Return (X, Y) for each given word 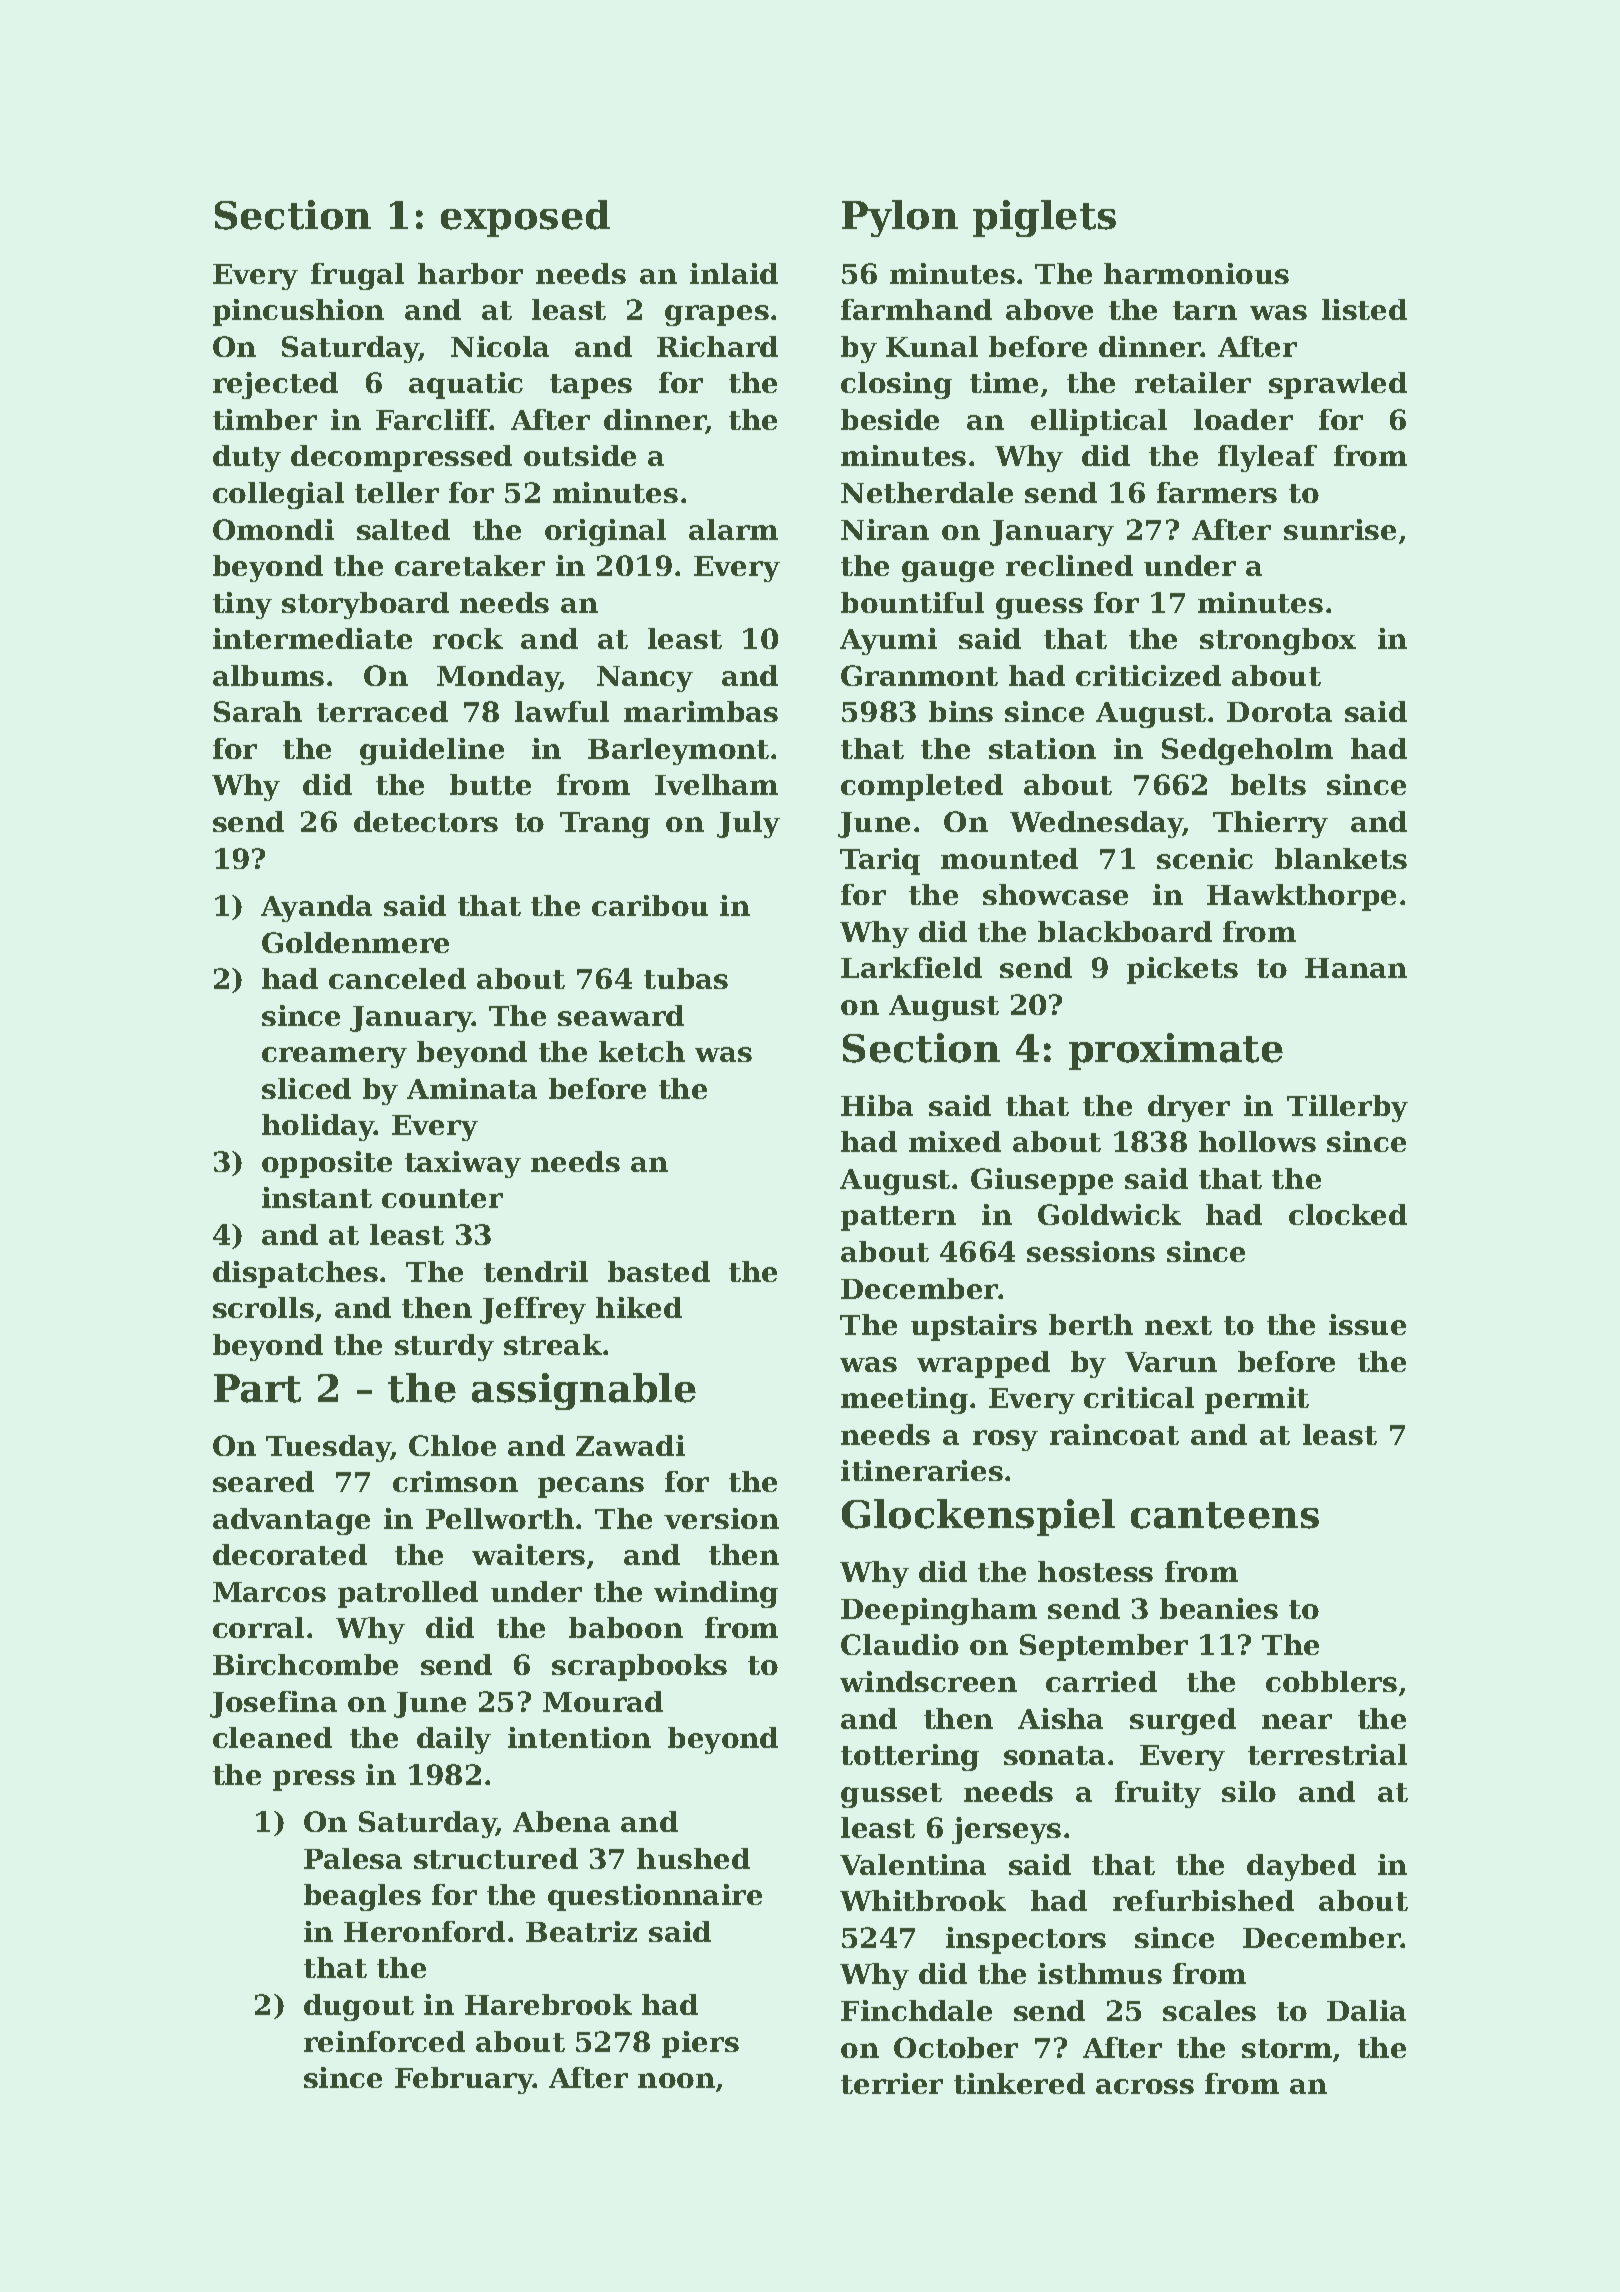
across (1145, 2086)
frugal (357, 276)
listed (1364, 309)
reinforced (384, 2041)
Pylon (900, 218)
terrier (892, 2083)
